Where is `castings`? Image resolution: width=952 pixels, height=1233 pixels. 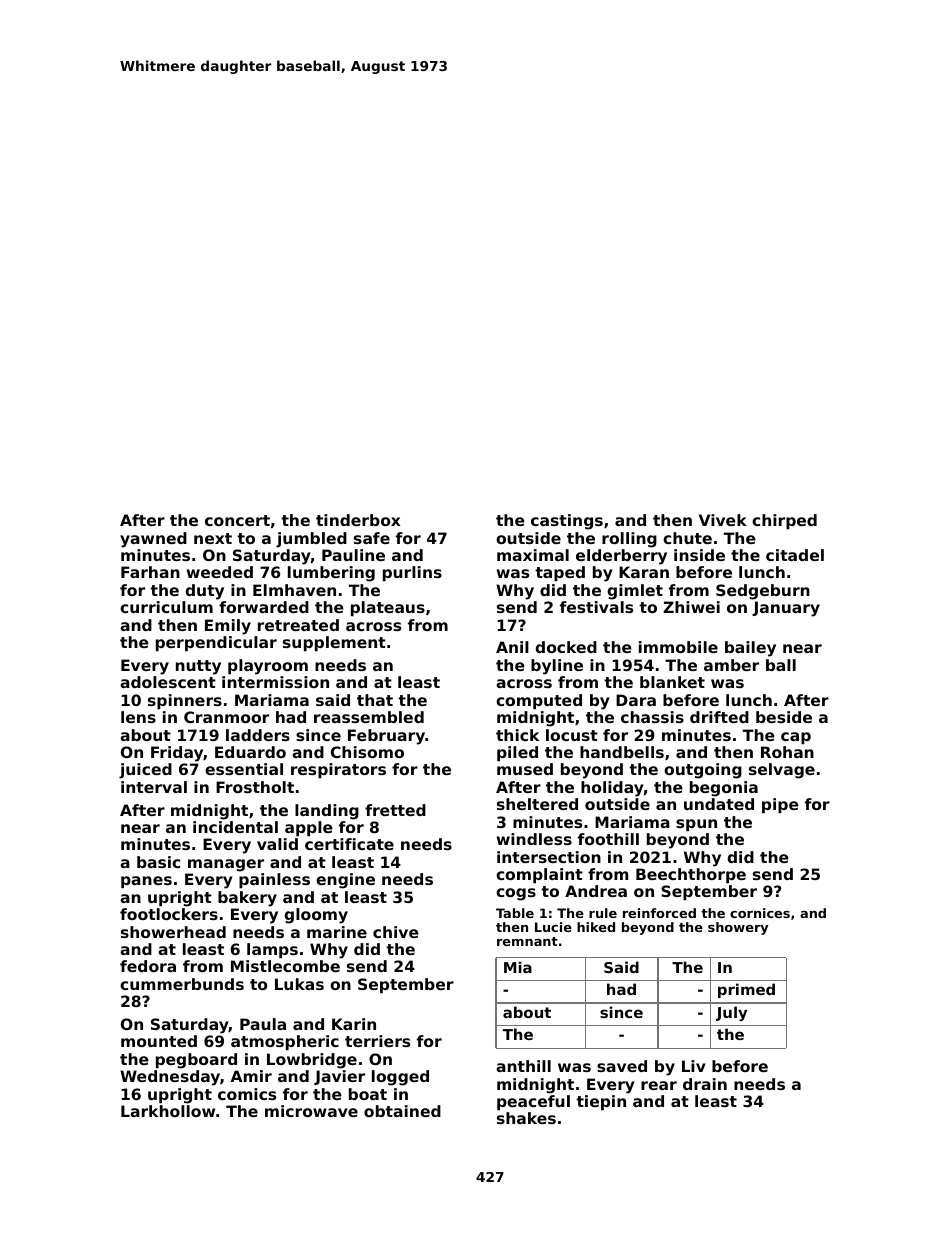
castings is located at coordinates (567, 522).
